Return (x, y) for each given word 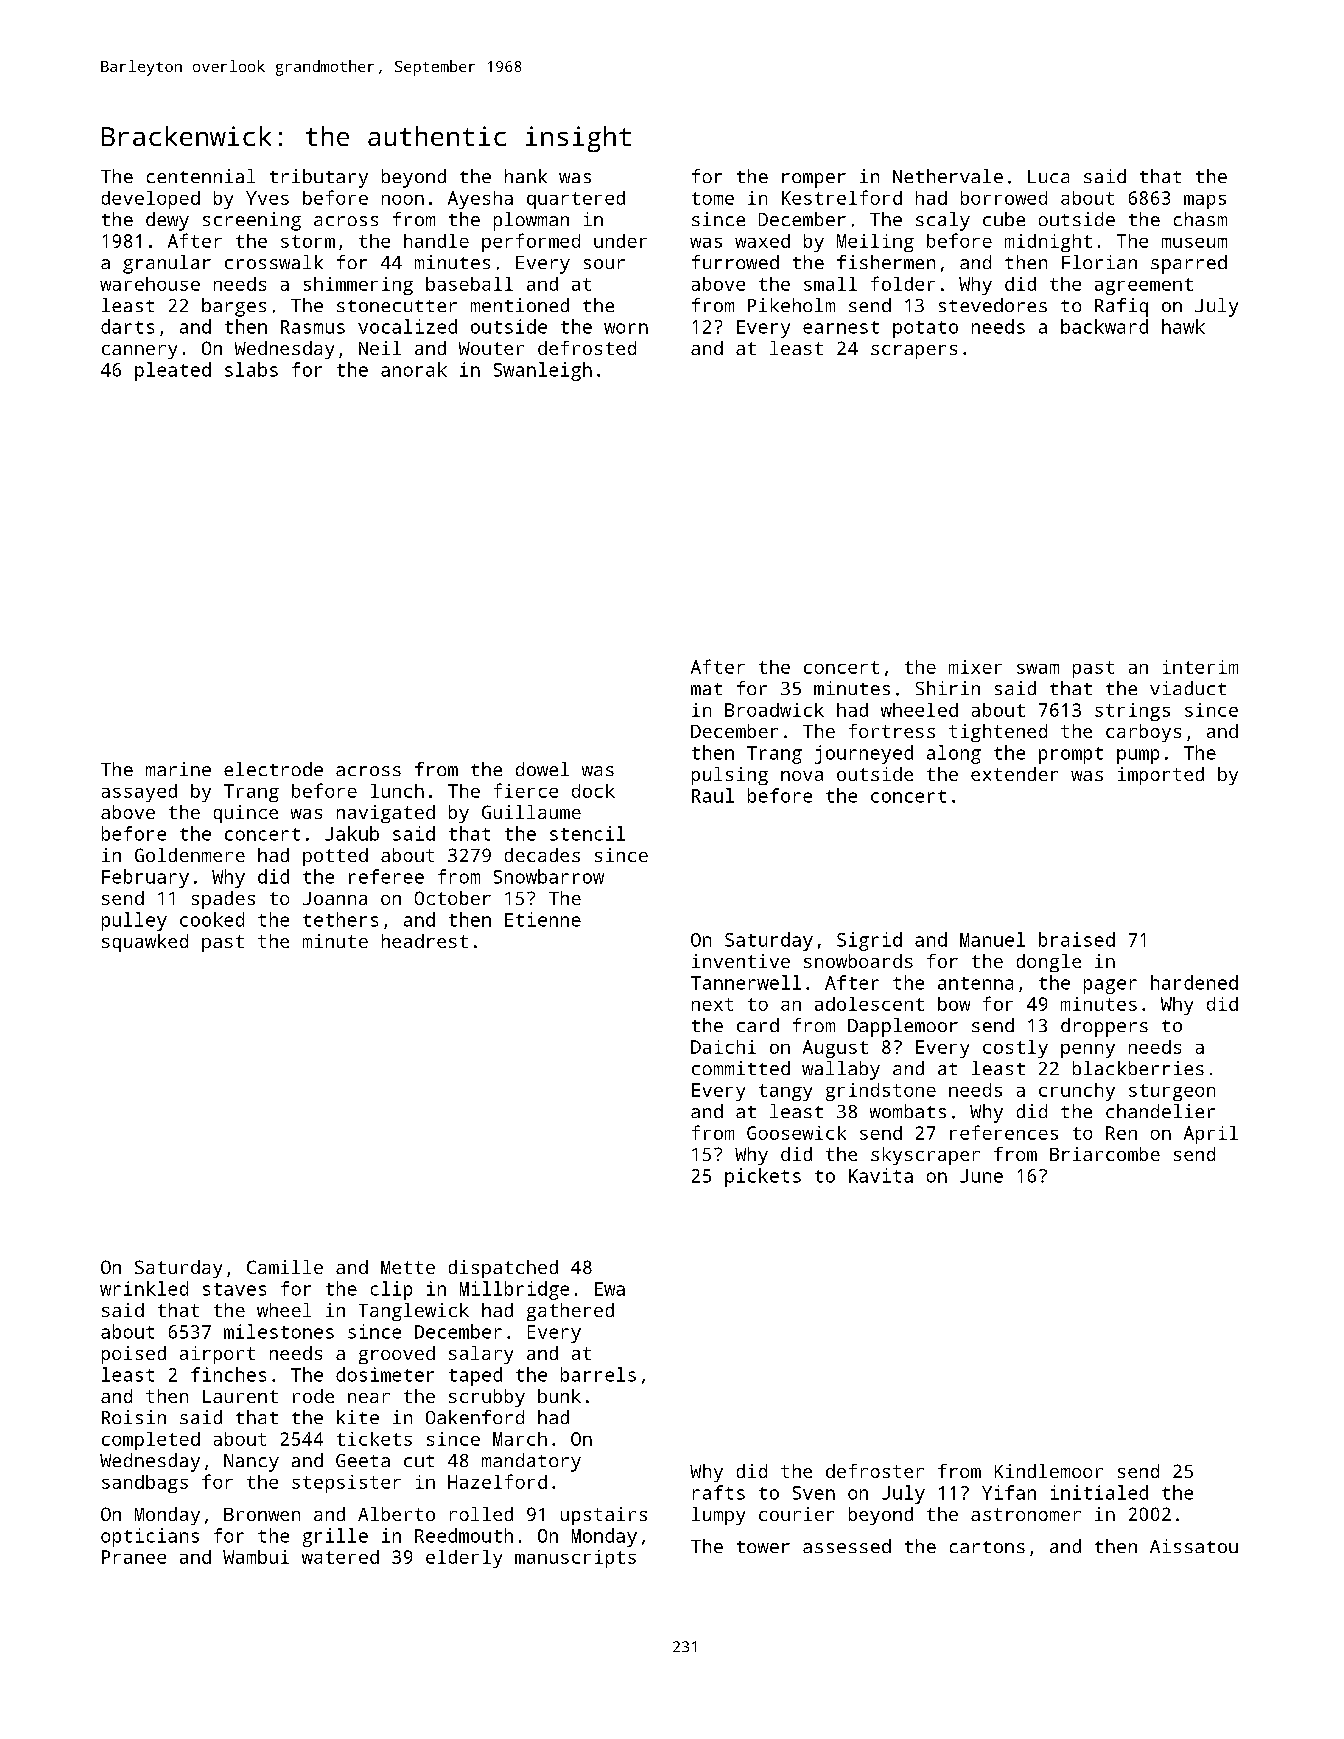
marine (178, 769)
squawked (145, 943)
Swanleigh (543, 371)
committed (741, 1068)
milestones (279, 1331)
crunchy (1077, 1092)
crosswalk (274, 262)
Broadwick (774, 710)
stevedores (993, 305)
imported (1161, 776)
